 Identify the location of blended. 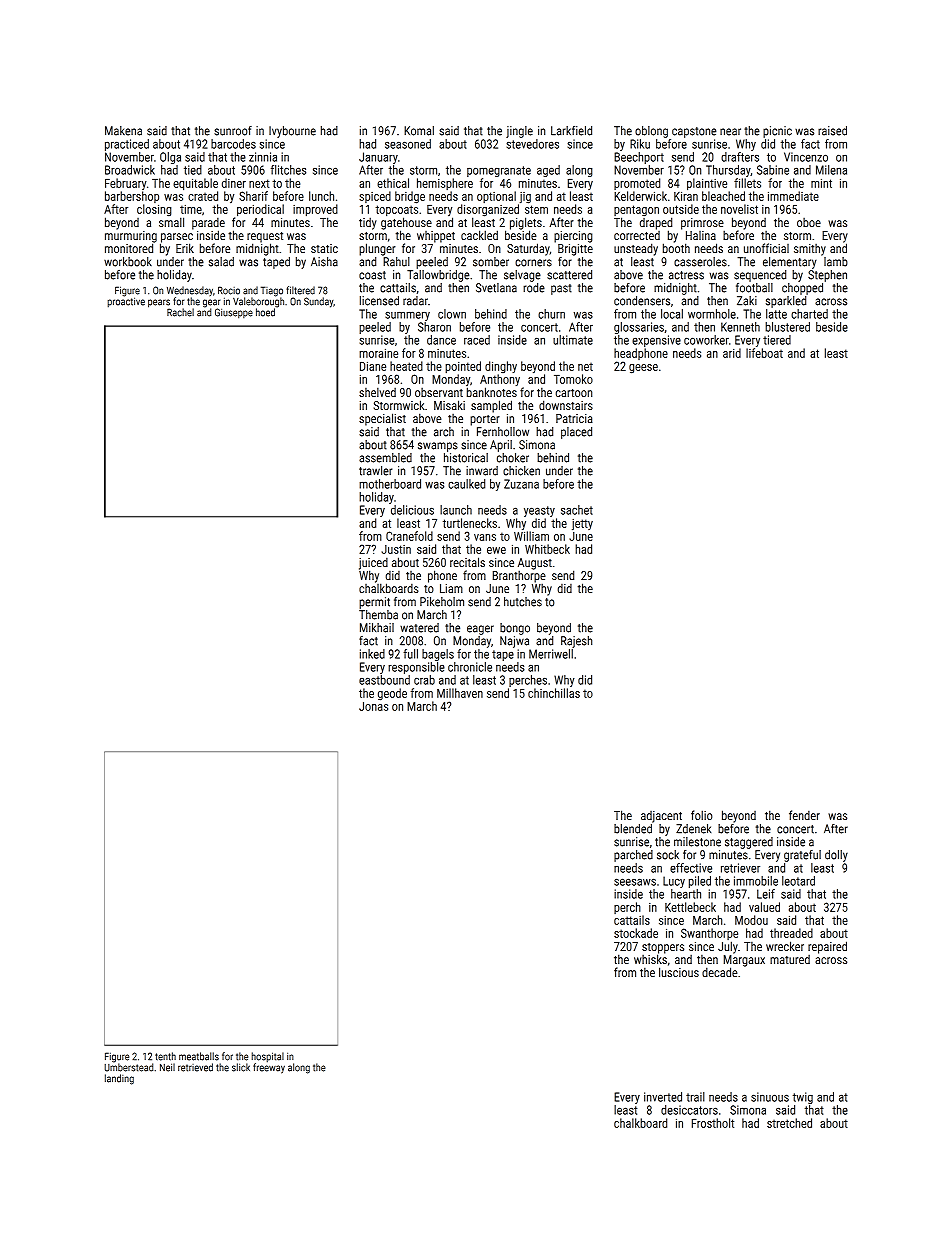
(633, 829).
